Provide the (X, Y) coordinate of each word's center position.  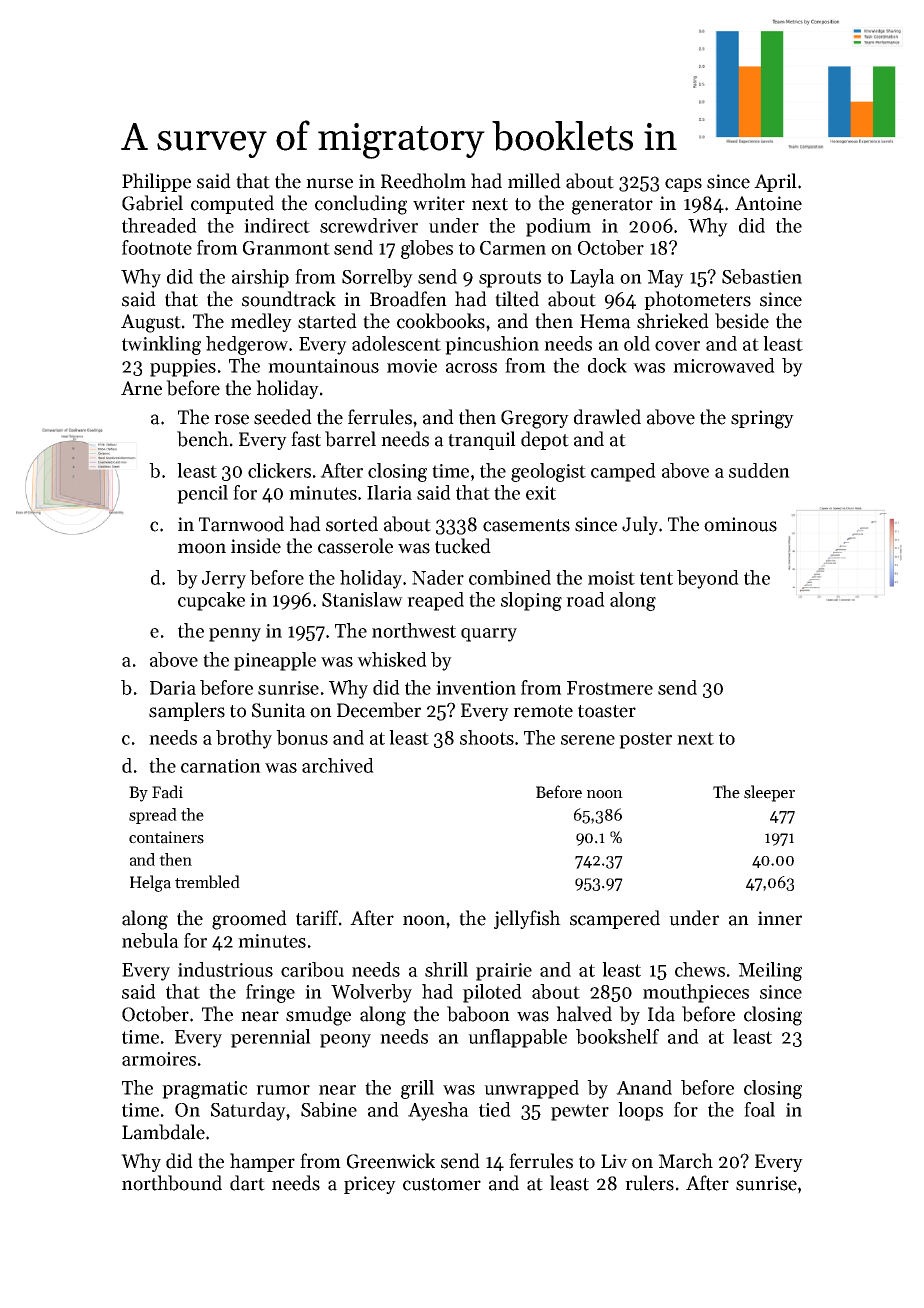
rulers (649, 1183)
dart (247, 1183)
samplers (187, 711)
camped (623, 472)
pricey (370, 1185)
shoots (487, 737)
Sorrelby (377, 278)
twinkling (161, 345)
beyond (708, 579)
